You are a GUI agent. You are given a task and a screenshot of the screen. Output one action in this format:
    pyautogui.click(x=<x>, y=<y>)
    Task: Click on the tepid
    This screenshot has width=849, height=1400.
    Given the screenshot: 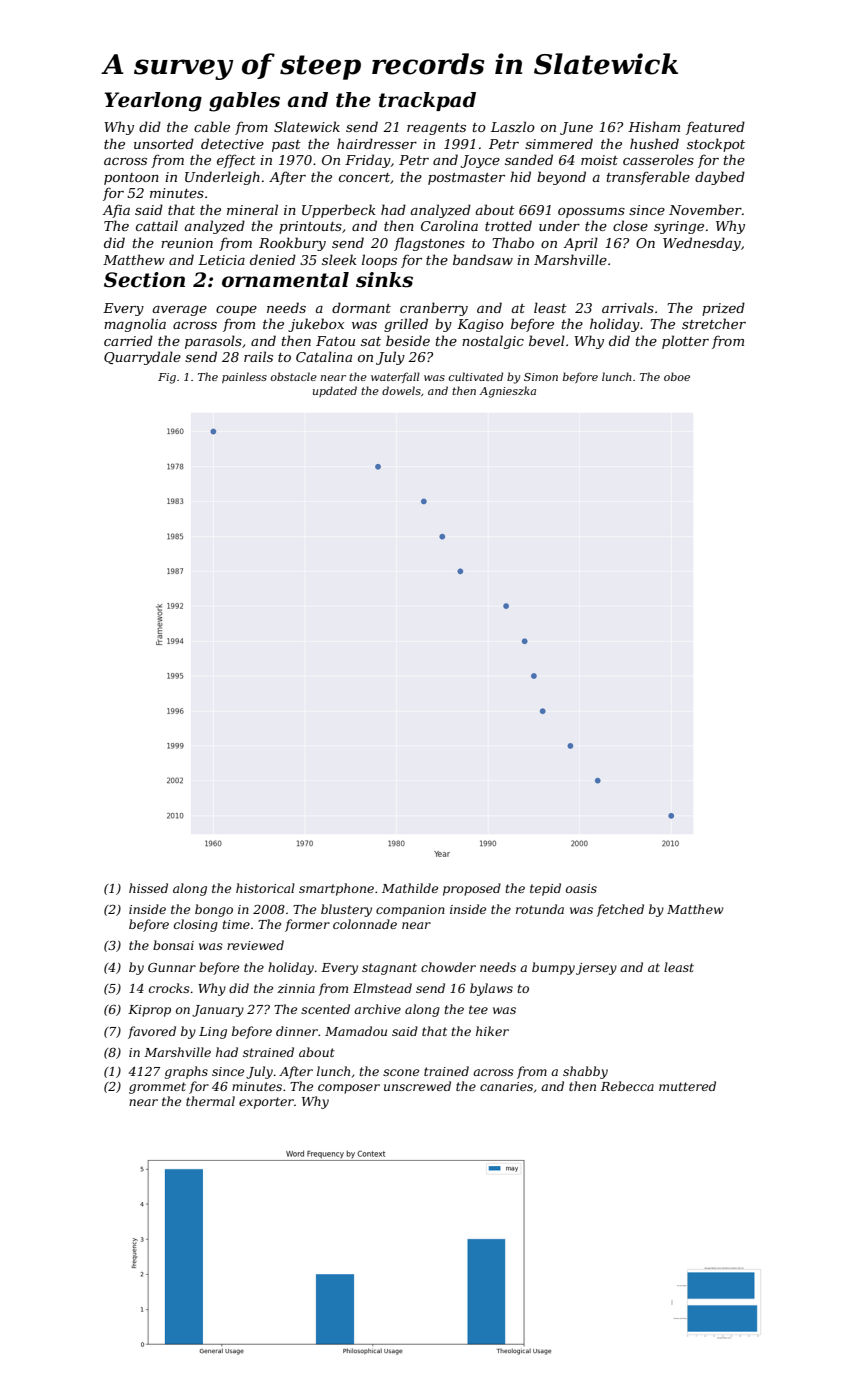 What is the action you would take?
    pyautogui.click(x=545, y=889)
